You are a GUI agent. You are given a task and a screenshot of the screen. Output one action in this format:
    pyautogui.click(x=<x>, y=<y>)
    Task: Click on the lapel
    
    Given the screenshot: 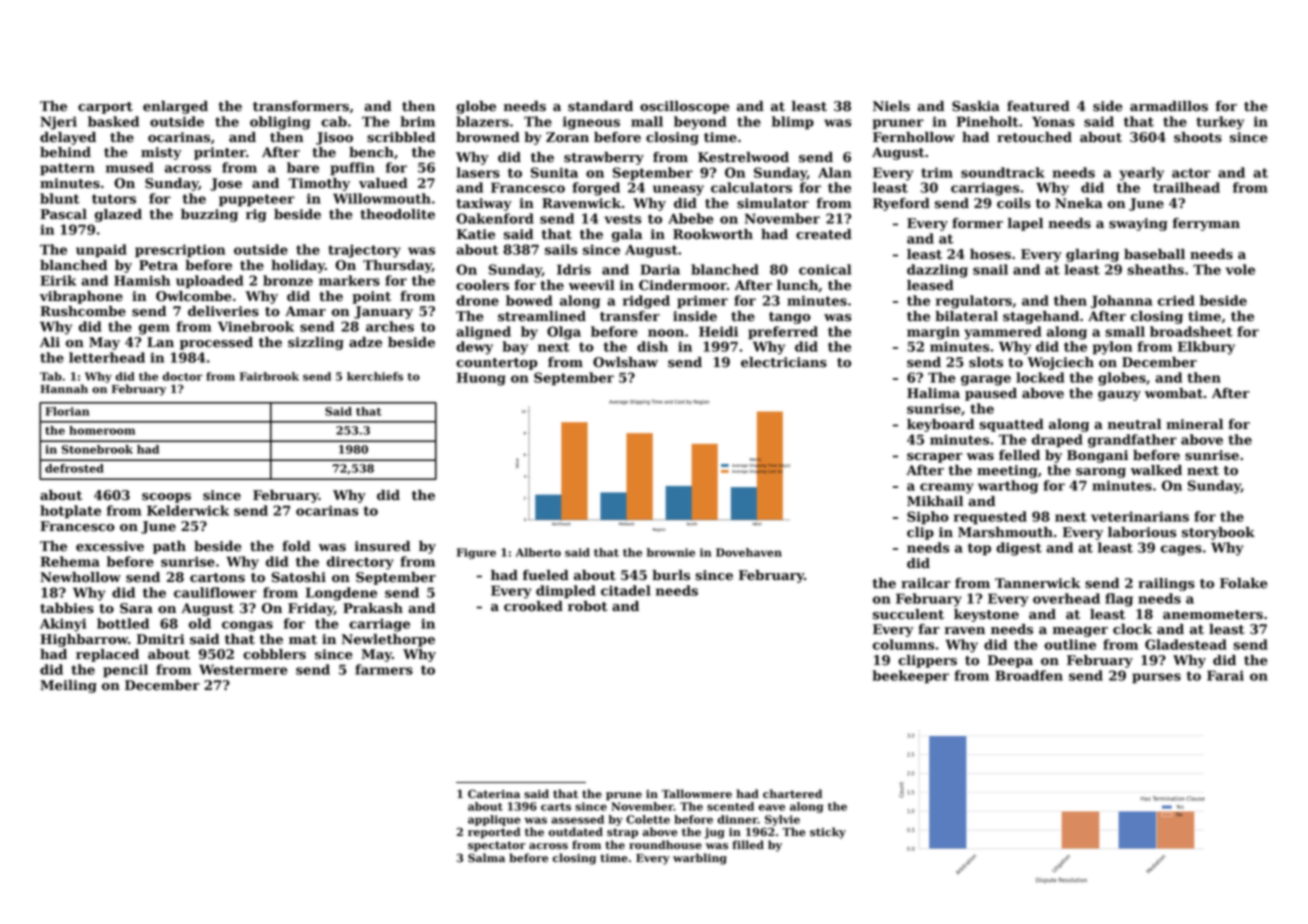 What is the action you would take?
    pyautogui.click(x=1025, y=224)
